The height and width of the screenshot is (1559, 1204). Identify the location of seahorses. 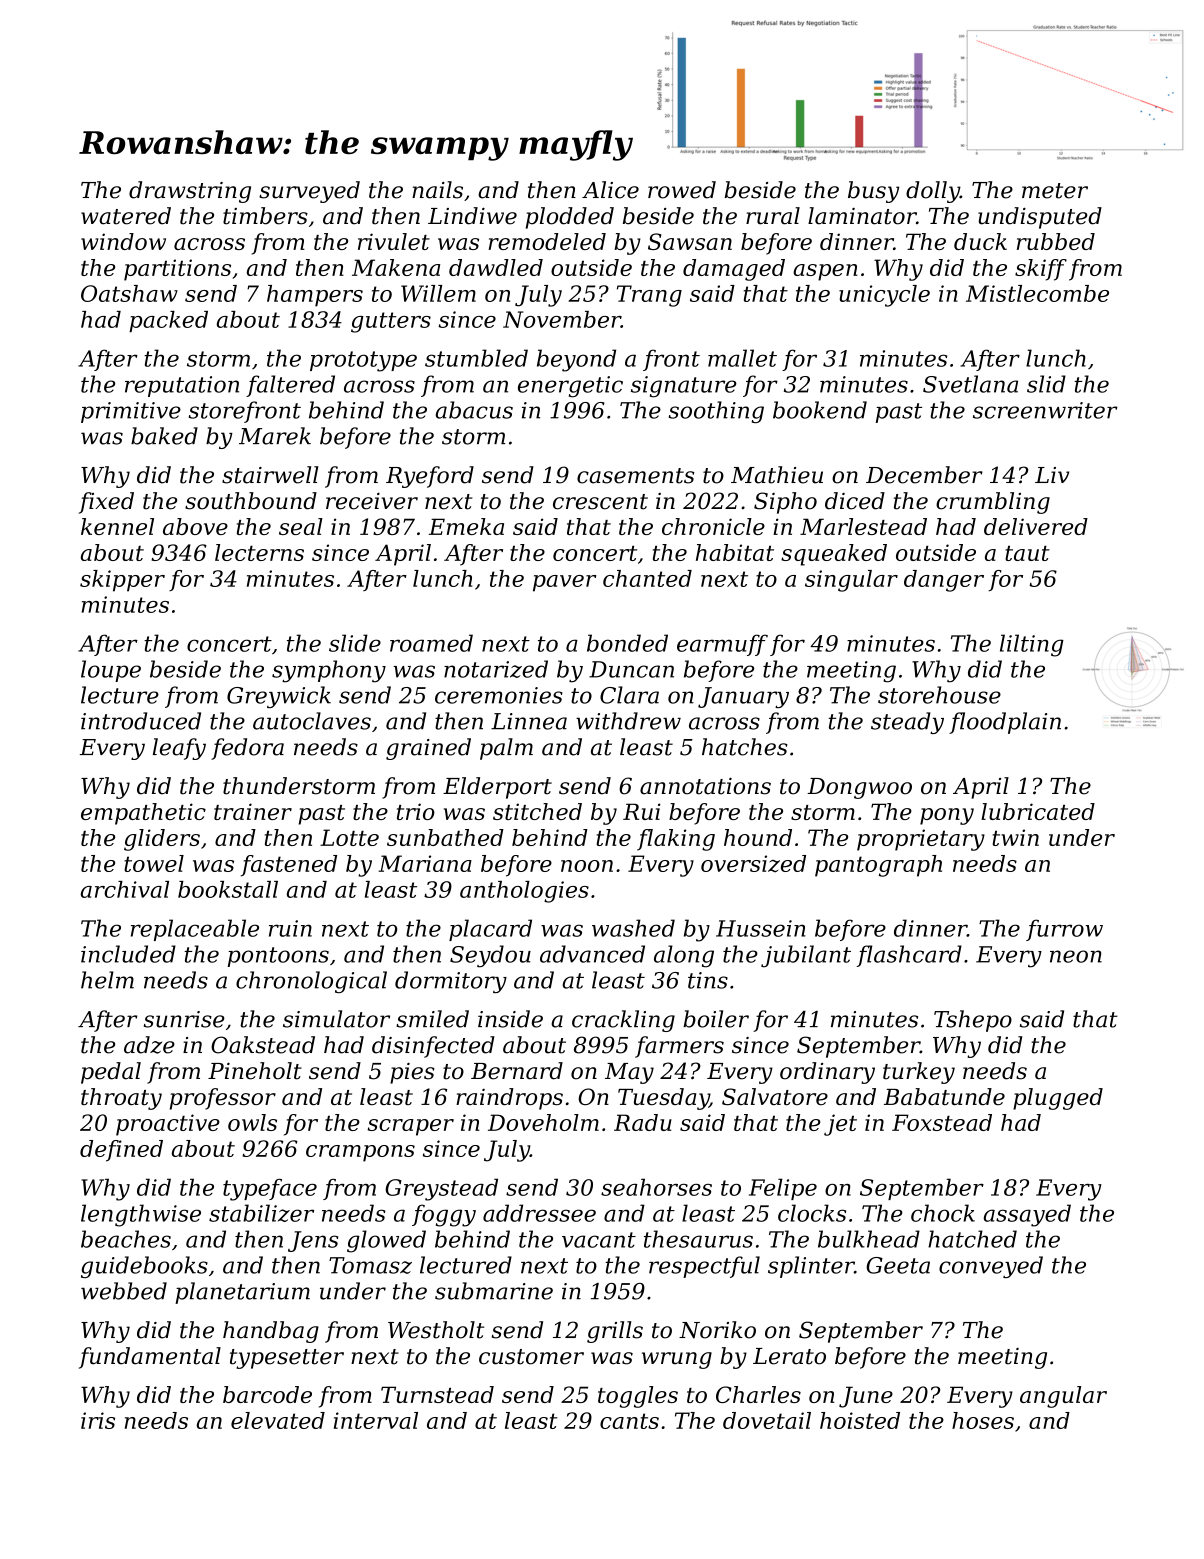
(656, 1187).
